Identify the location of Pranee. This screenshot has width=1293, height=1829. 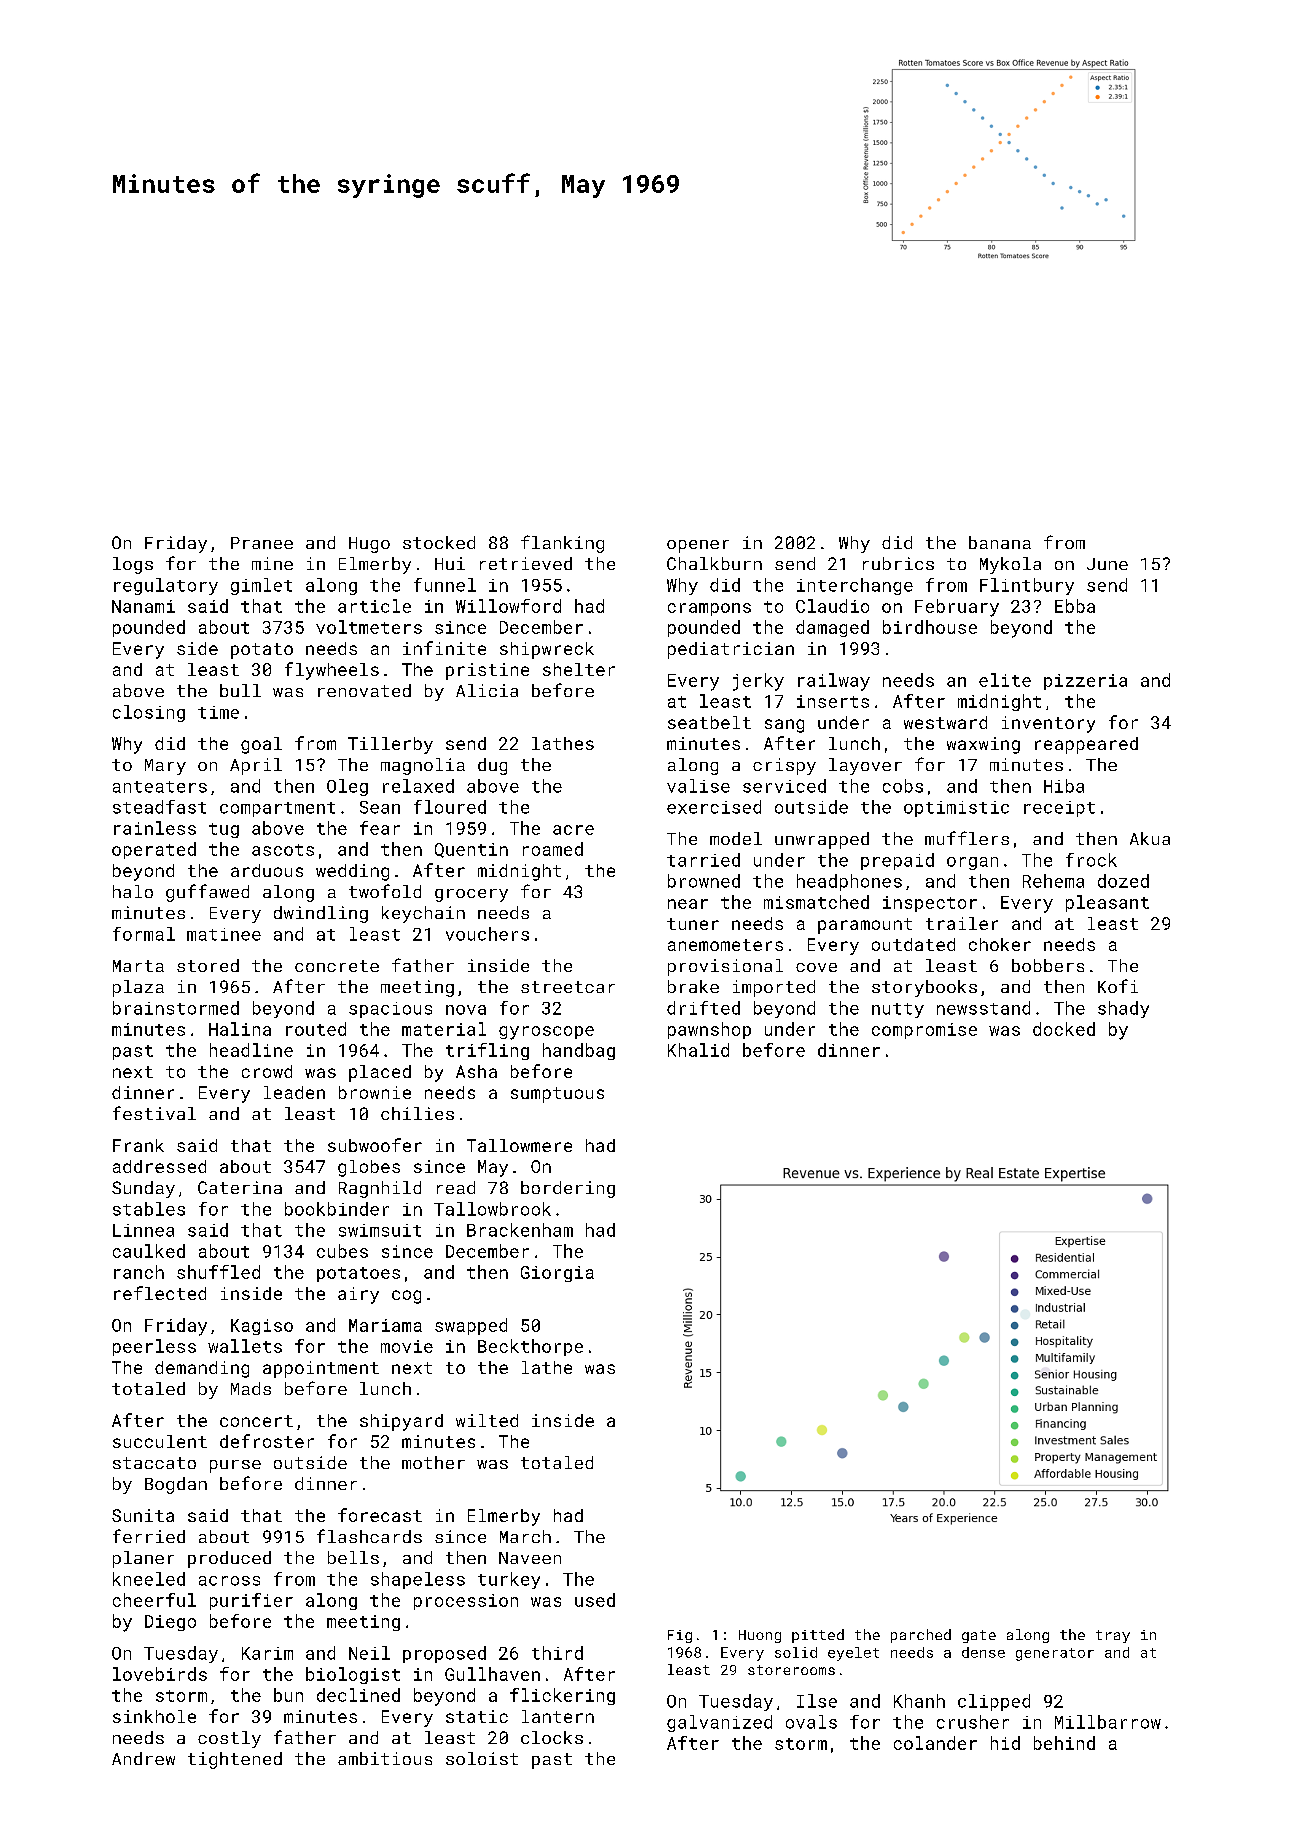
(262, 543).
